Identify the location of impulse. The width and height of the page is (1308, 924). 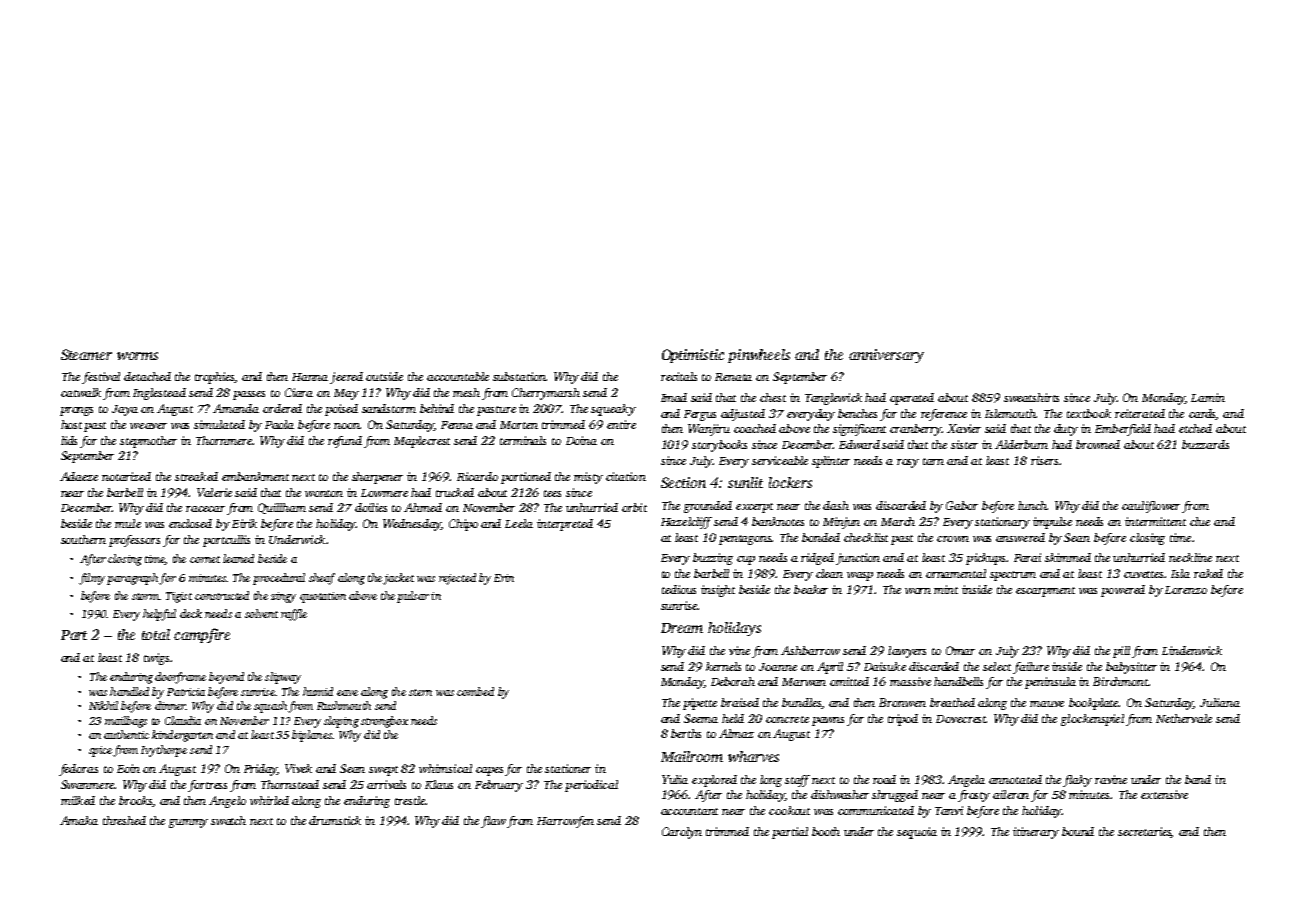
(1052, 523).
